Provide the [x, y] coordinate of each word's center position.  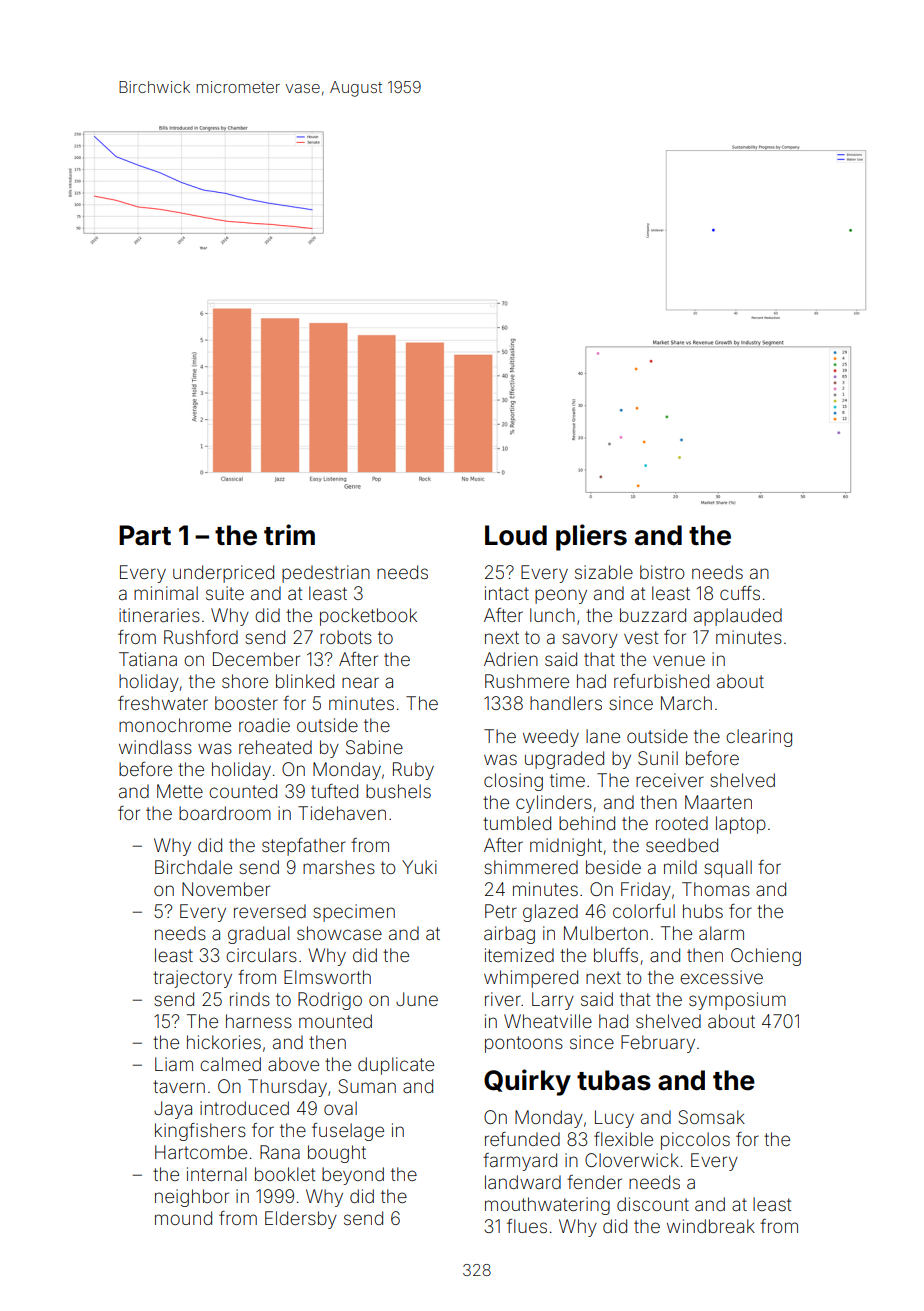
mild [680, 867]
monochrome [175, 725]
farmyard [520, 1162]
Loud [516, 535]
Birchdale [193, 867]
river [503, 999]
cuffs [740, 593]
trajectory [192, 979]
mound [183, 1218]
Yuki [419, 867]
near [360, 682]
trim [289, 534]
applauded [738, 617]
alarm [721, 933]
